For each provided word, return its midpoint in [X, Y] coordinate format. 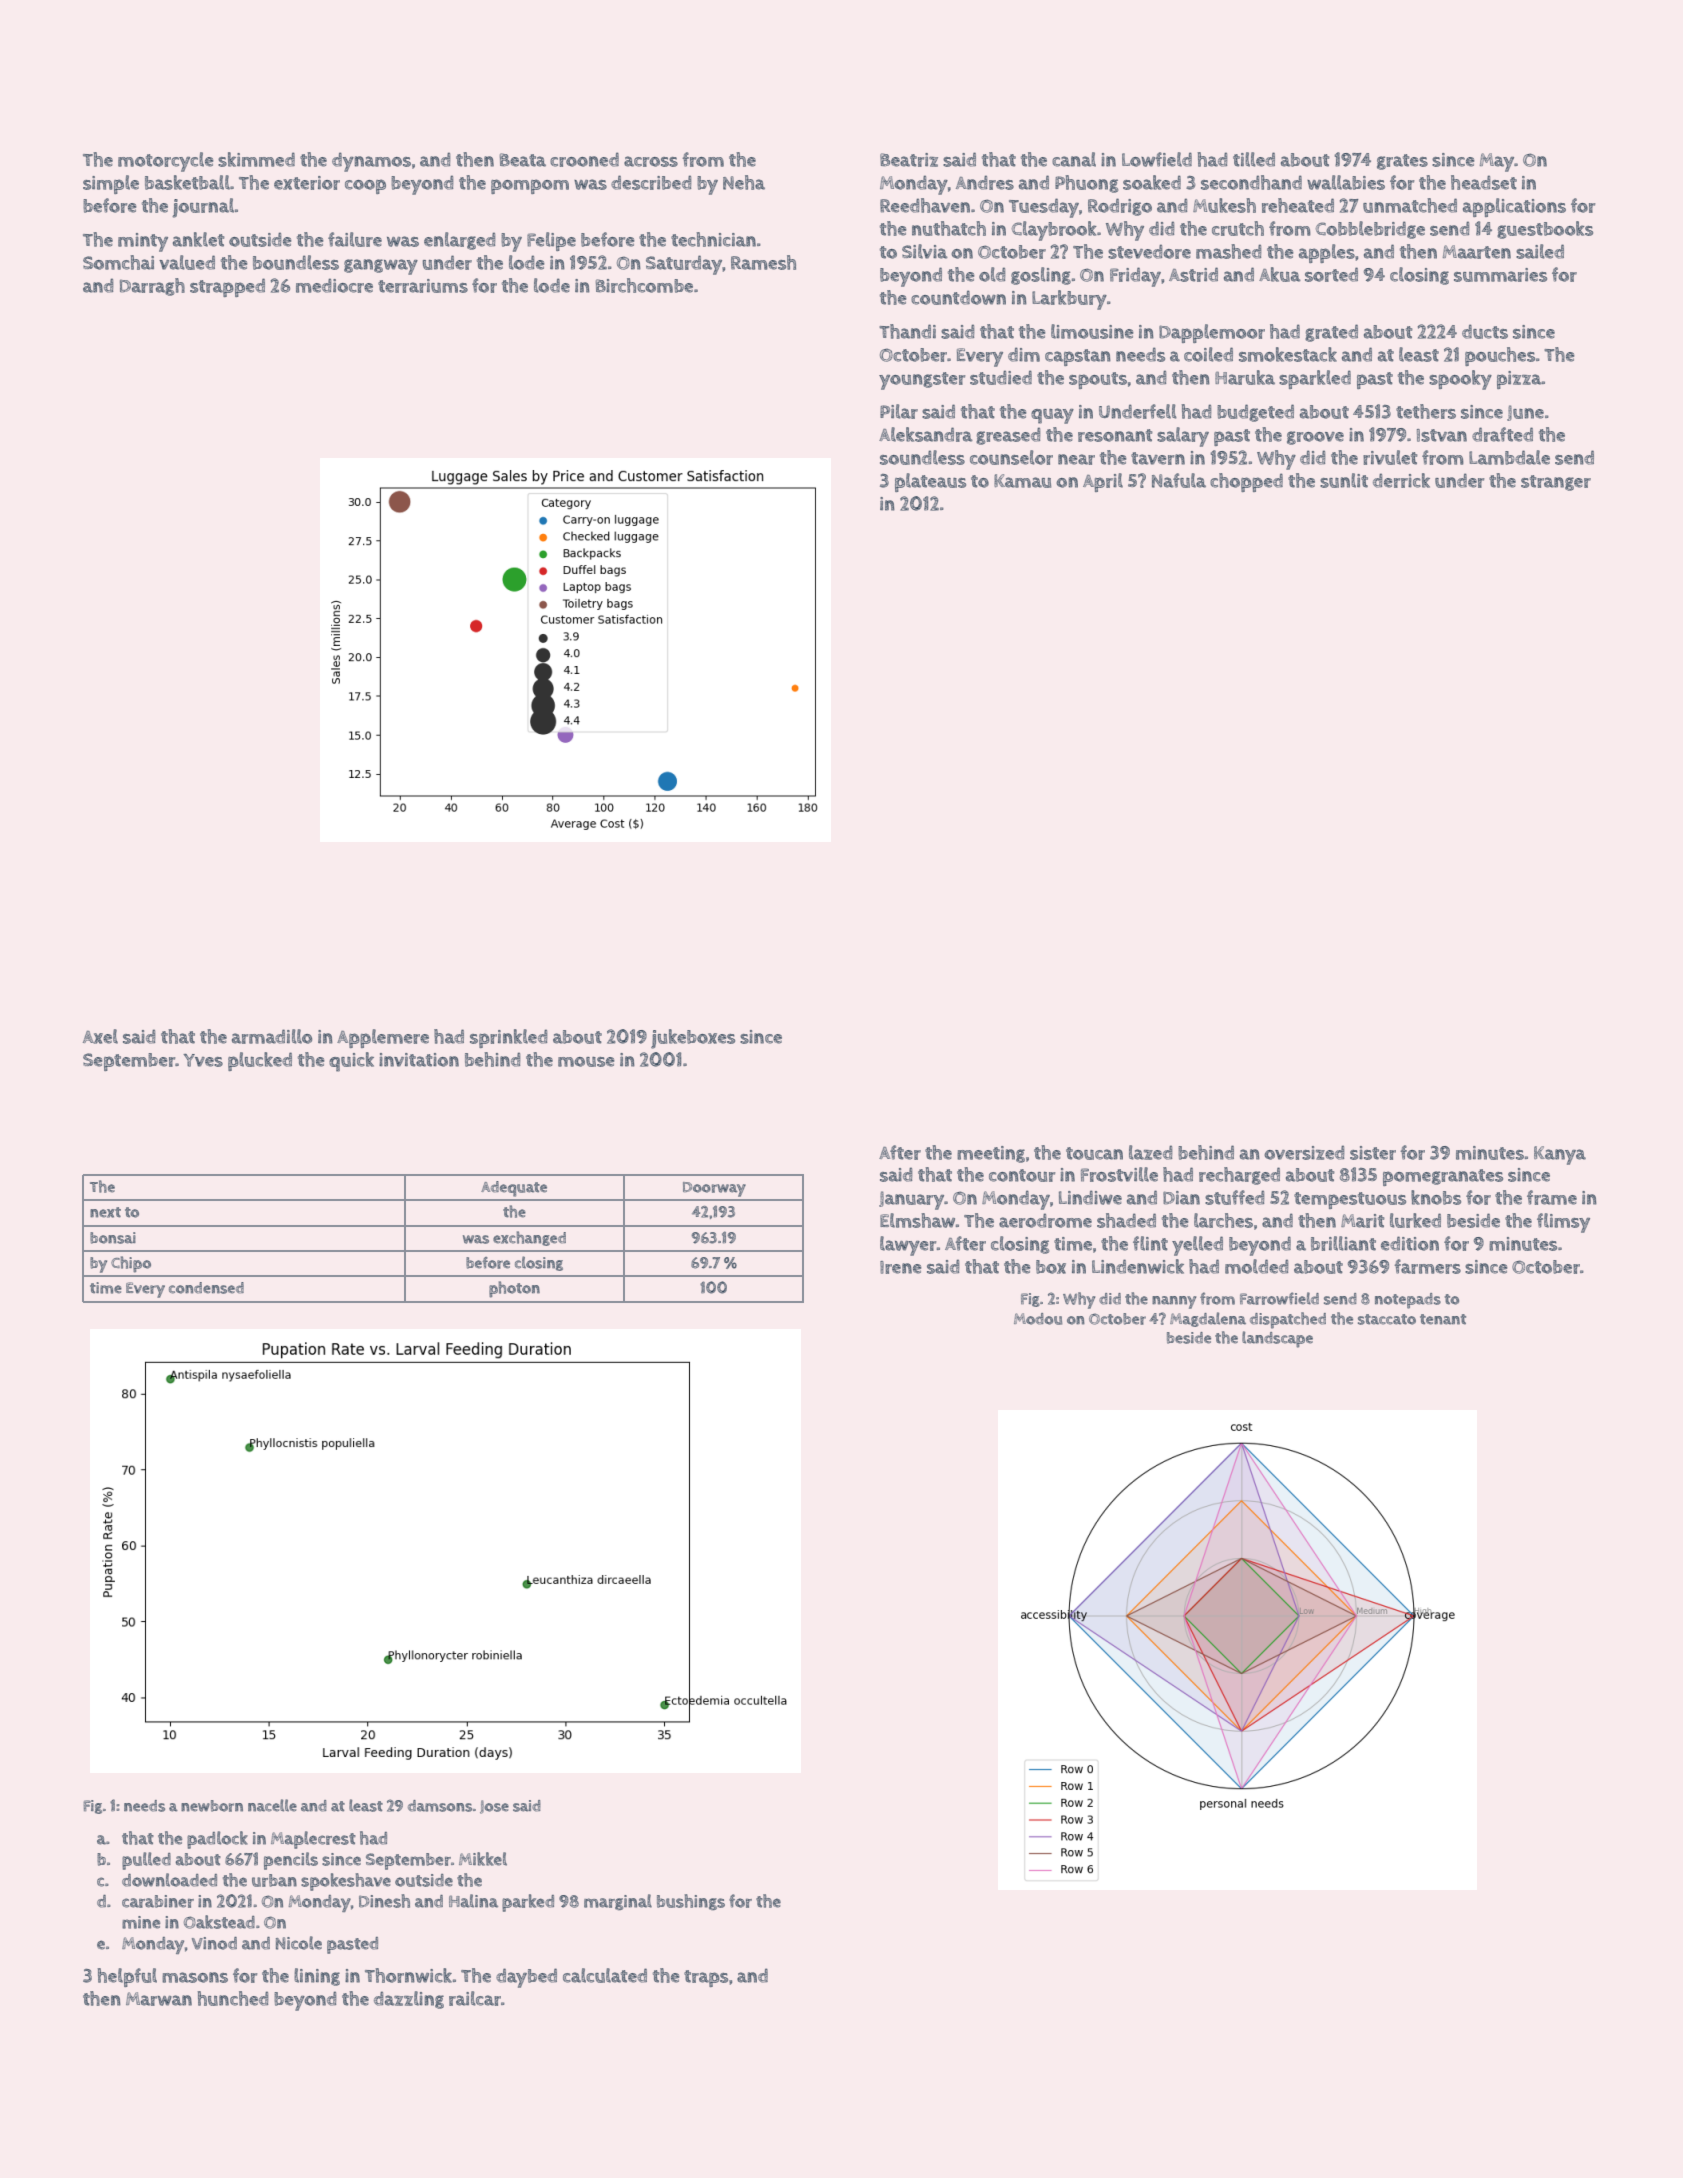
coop [365, 186]
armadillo [272, 1036]
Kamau [1022, 481]
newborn [212, 1806]
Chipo [131, 1264]
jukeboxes [693, 1039]
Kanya [1560, 1155]
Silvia [925, 251]
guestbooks [1545, 230]
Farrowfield [1279, 1298]
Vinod [214, 1943]
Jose [494, 1807]
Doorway [714, 1189]
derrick [1401, 480]
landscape [1277, 1339]
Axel [100, 1036]
